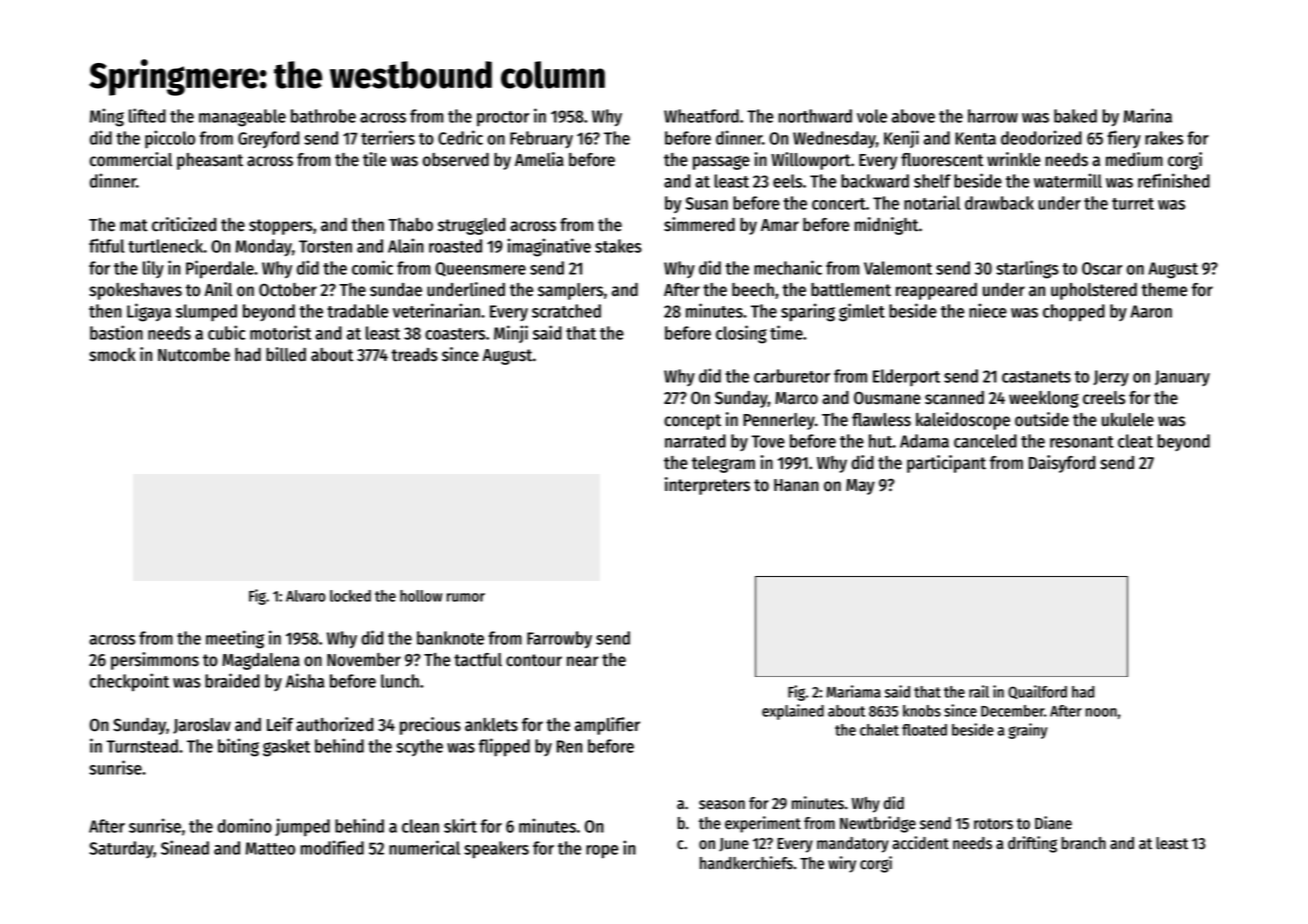  What do you see at coordinates (853, 691) in the screenshot?
I see `Mariama` at bounding box center [853, 691].
